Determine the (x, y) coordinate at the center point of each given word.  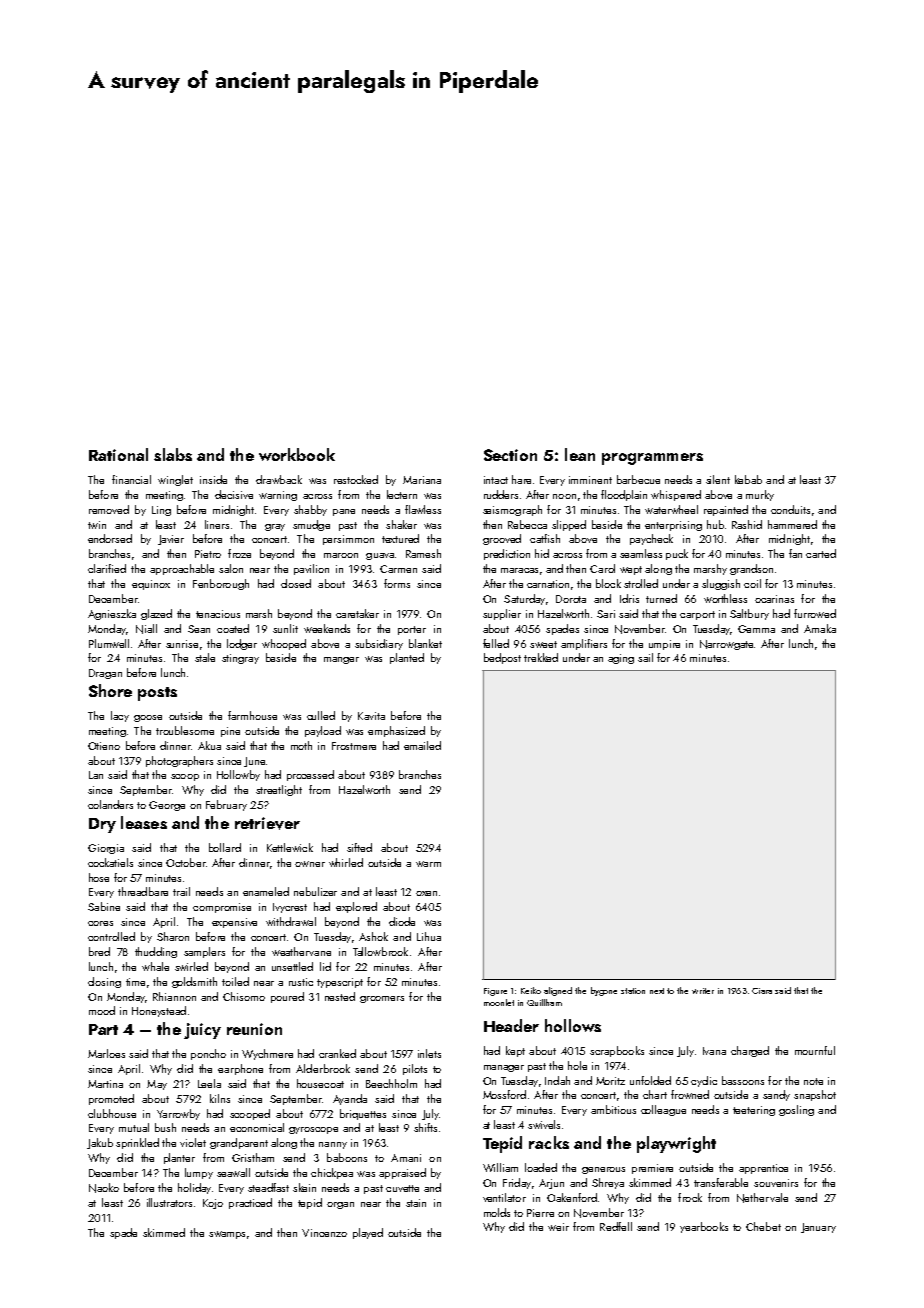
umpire (664, 645)
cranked (337, 1053)
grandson (751, 569)
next (657, 991)
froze (239, 553)
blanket (425, 643)
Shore (110, 690)
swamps (227, 1235)
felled (496, 643)
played (368, 1233)
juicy (202, 1031)
